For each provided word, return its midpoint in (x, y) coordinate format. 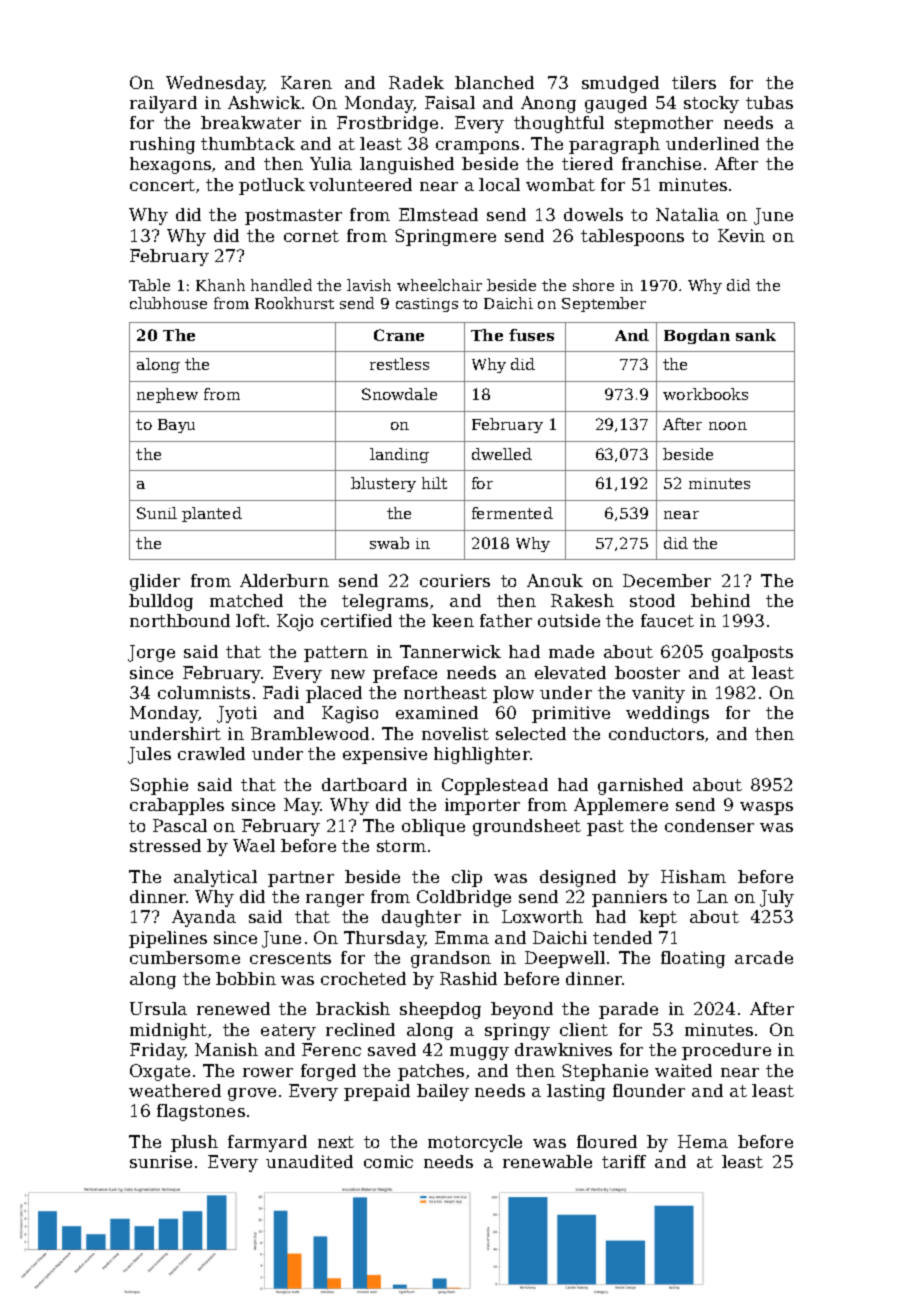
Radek (416, 82)
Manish (226, 1049)
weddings (667, 714)
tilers (694, 82)
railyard (163, 104)
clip (467, 878)
